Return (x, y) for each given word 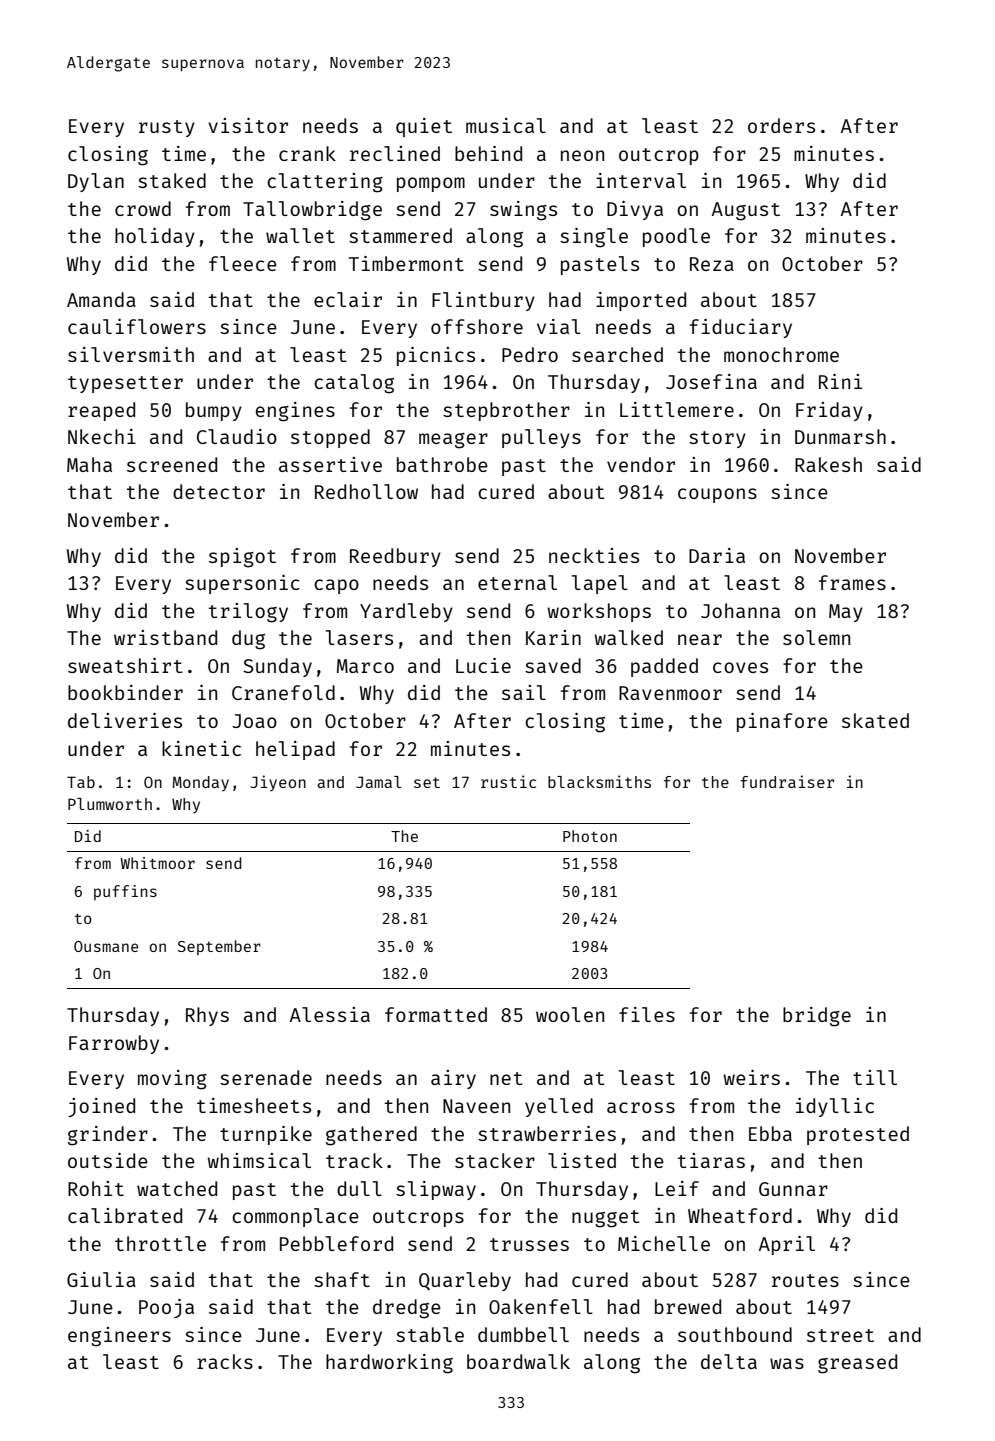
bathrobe (442, 464)
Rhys (207, 1016)
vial (559, 326)
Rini (840, 381)
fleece (243, 263)
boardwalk (518, 1361)
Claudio (237, 436)
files (647, 1014)
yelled (559, 1107)
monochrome (781, 354)
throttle (160, 1243)
